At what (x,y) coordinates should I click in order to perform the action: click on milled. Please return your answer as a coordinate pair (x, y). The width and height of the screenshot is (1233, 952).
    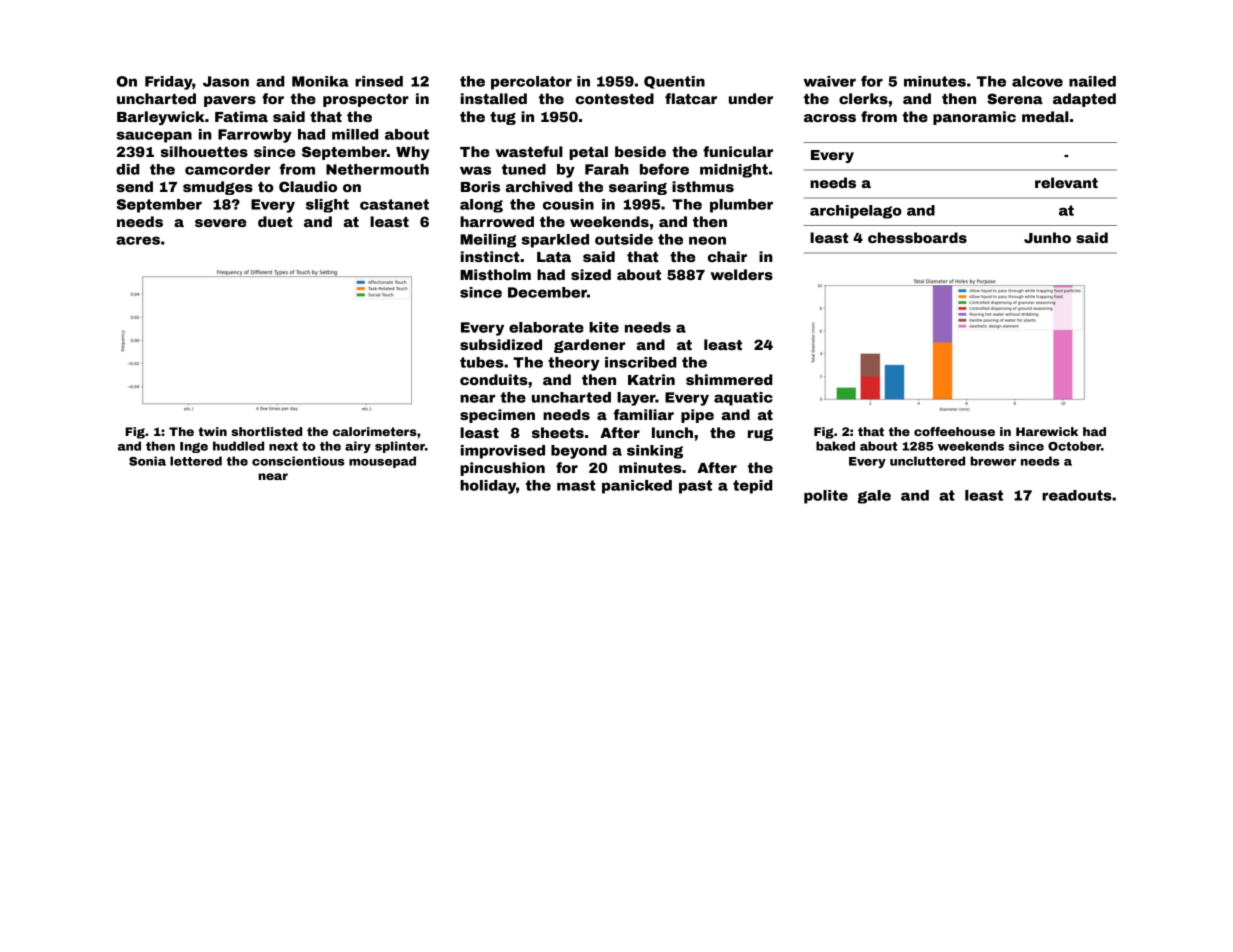
    Looking at the image, I should click on (355, 134).
